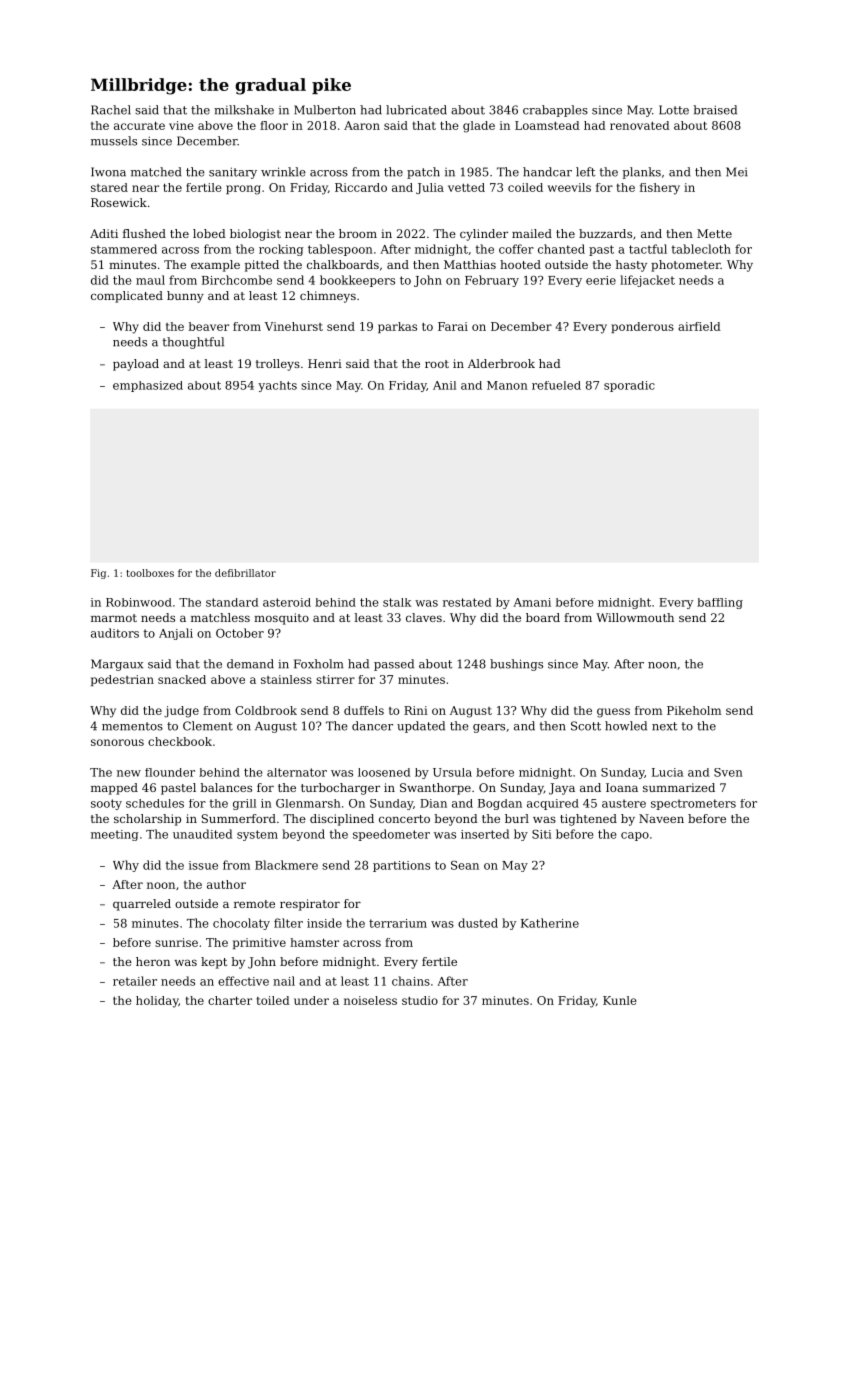 The height and width of the page is (1400, 849). Describe the element at coordinates (489, 728) in the page. I see `gears` at that location.
